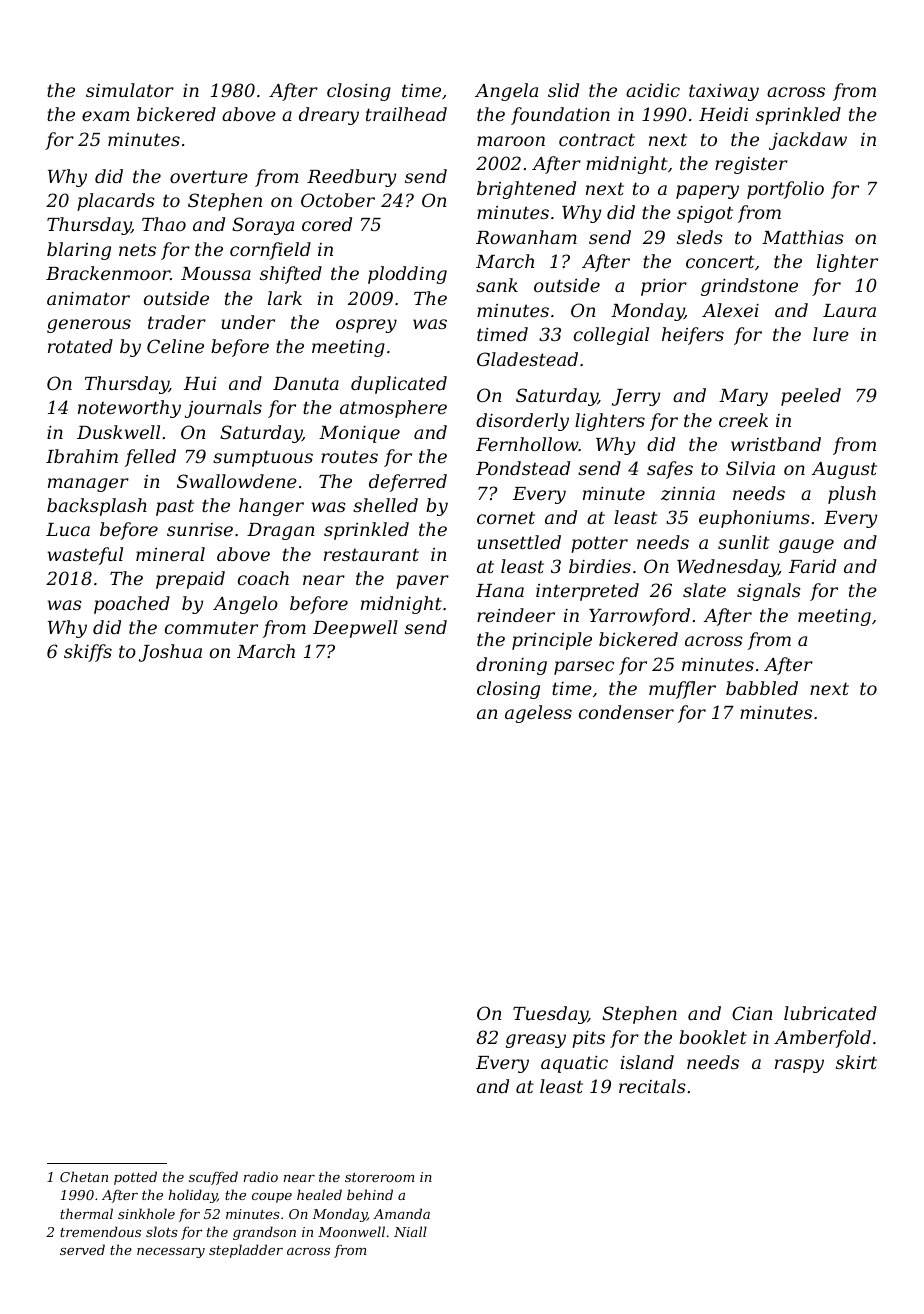 This screenshot has height=1314, width=924. I want to click on necessary, so click(171, 1253).
